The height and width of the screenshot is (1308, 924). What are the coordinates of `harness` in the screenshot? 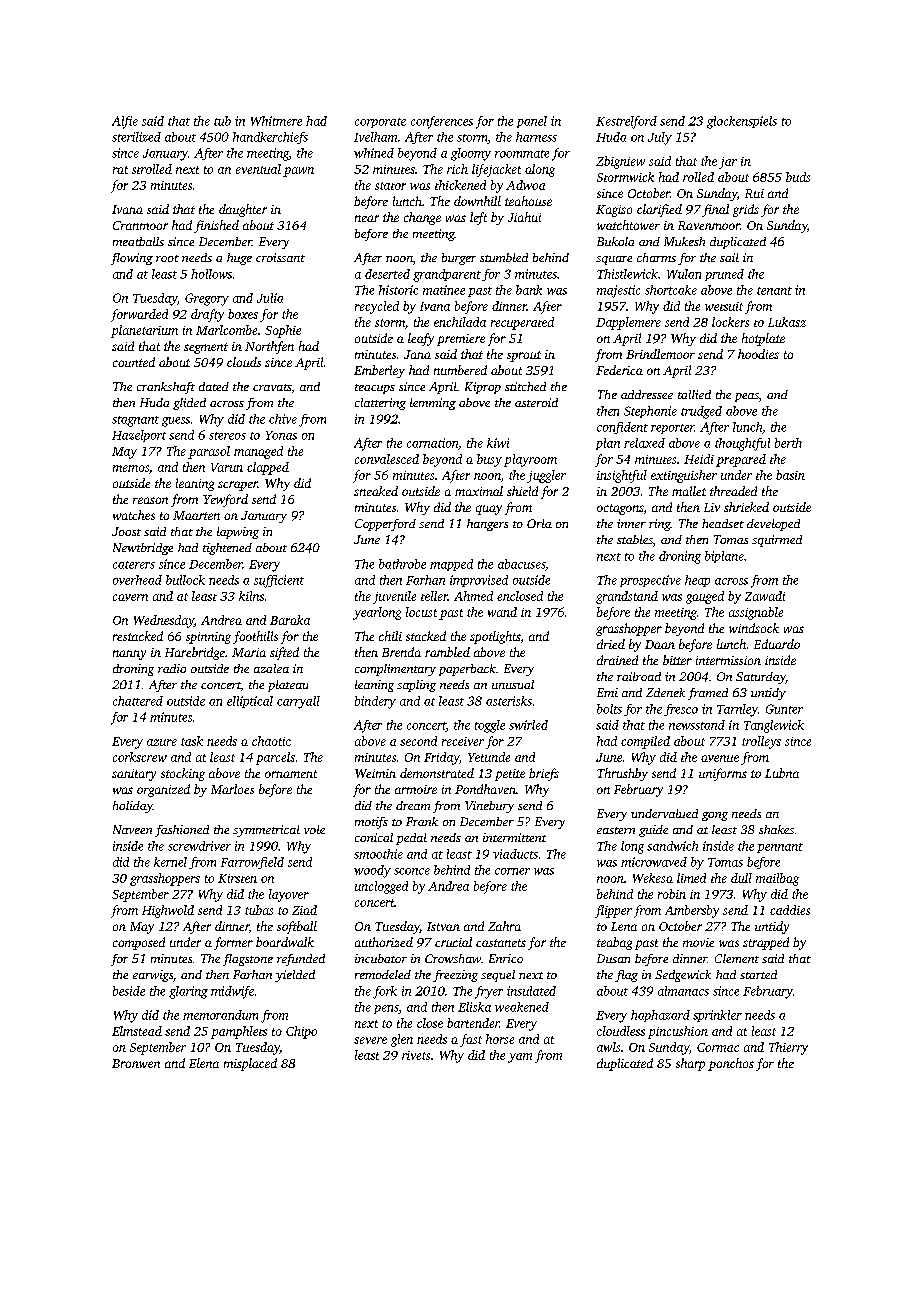 It's located at (536, 137).
